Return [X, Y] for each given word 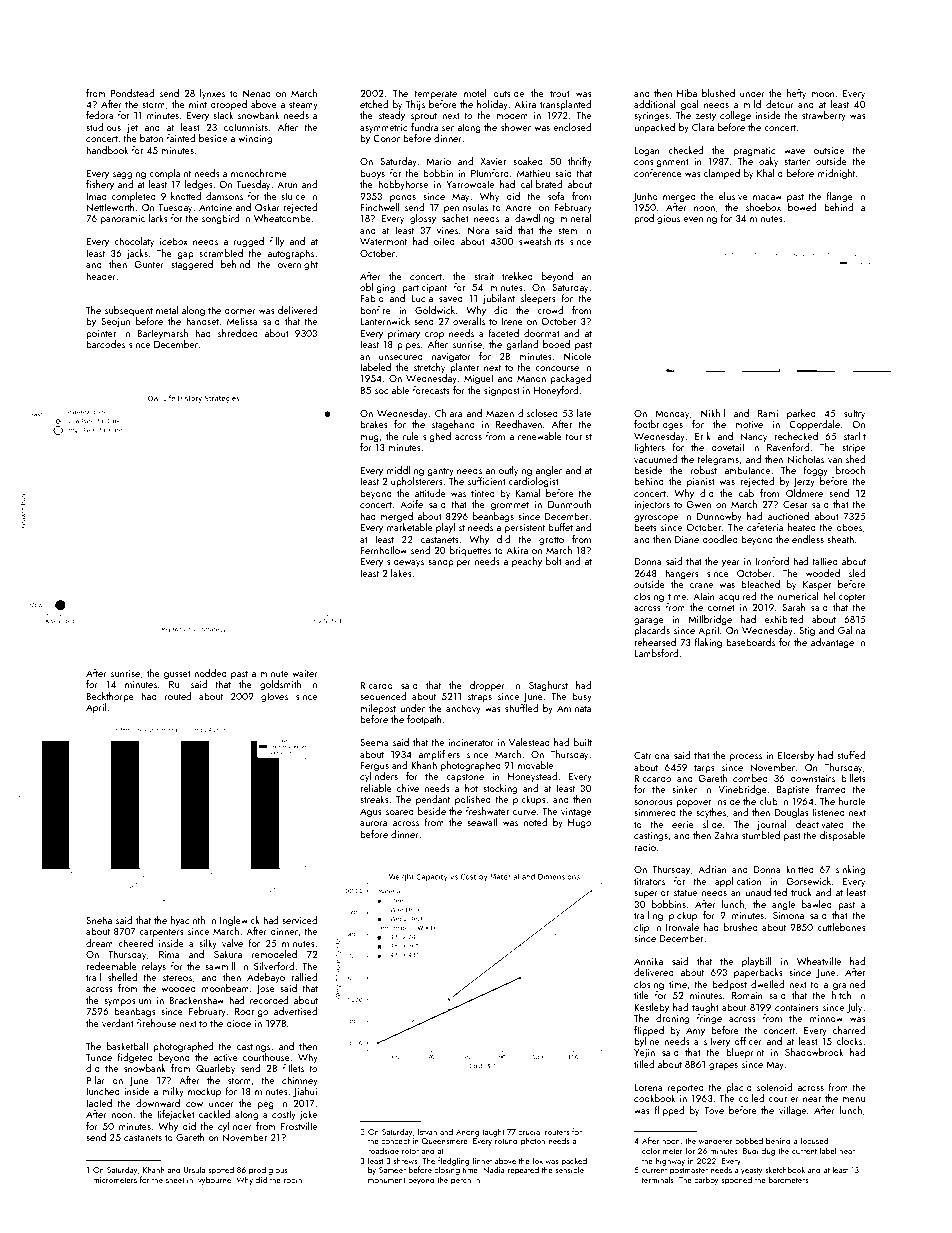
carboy [706, 1180]
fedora [100, 115]
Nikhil [713, 413]
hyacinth [188, 921]
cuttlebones [841, 927]
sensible [569, 1169]
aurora [373, 823]
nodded [210, 673]
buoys [372, 174]
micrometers [115, 1180]
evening [700, 219]
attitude [430, 493]
